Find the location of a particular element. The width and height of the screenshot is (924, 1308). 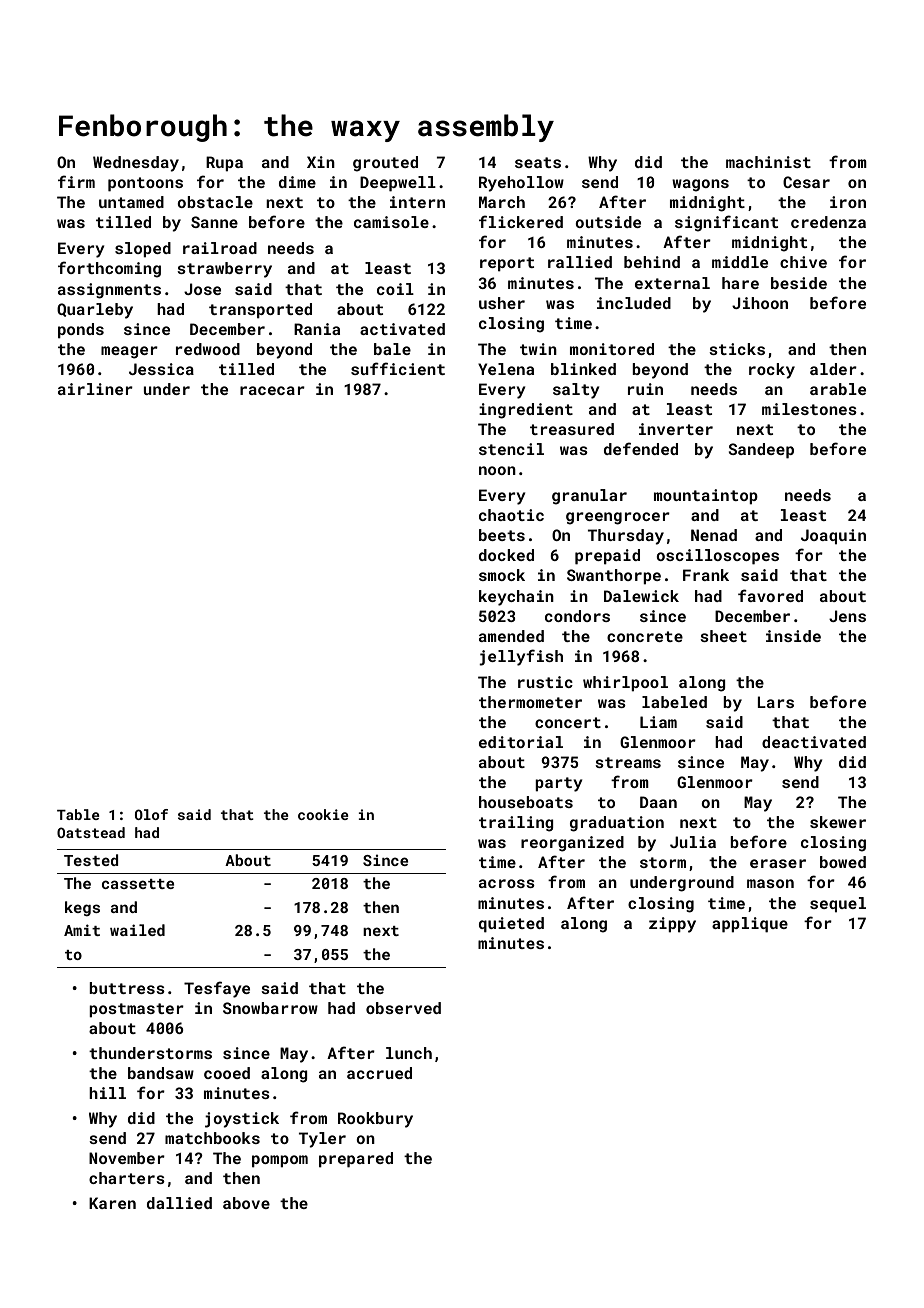

seats is located at coordinates (538, 162).
